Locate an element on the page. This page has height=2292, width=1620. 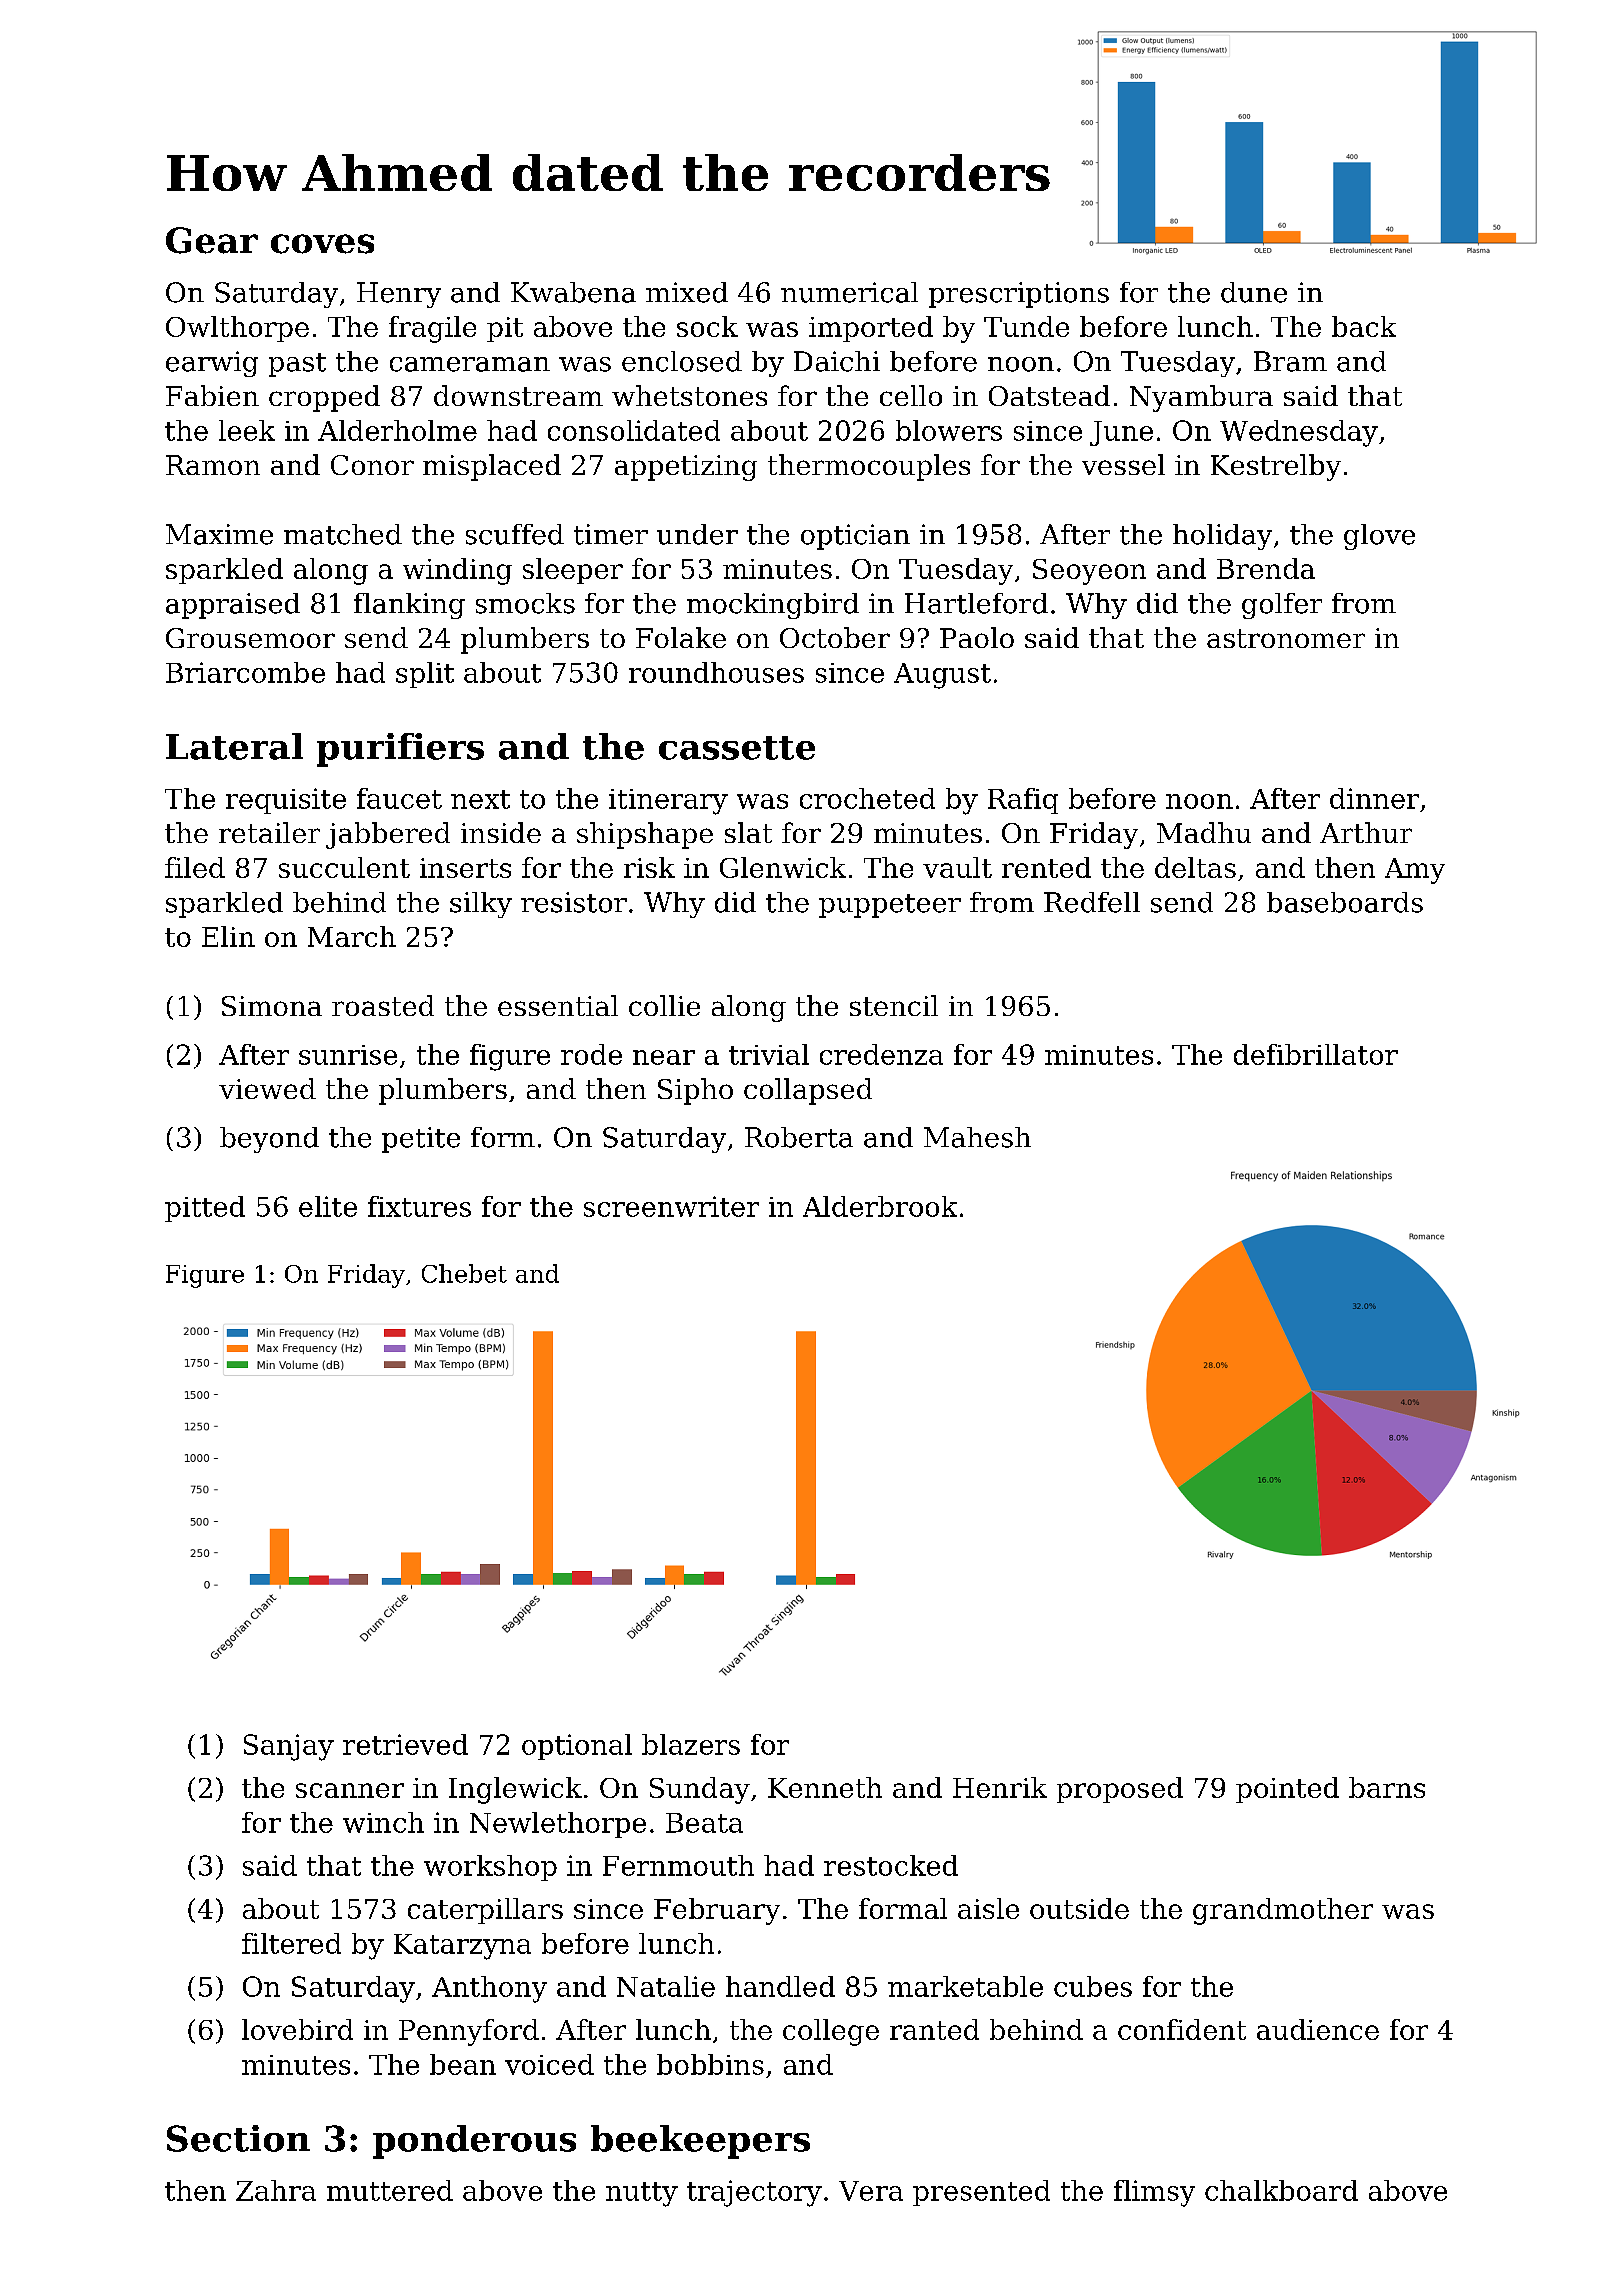
lovebird is located at coordinates (297, 2029).
